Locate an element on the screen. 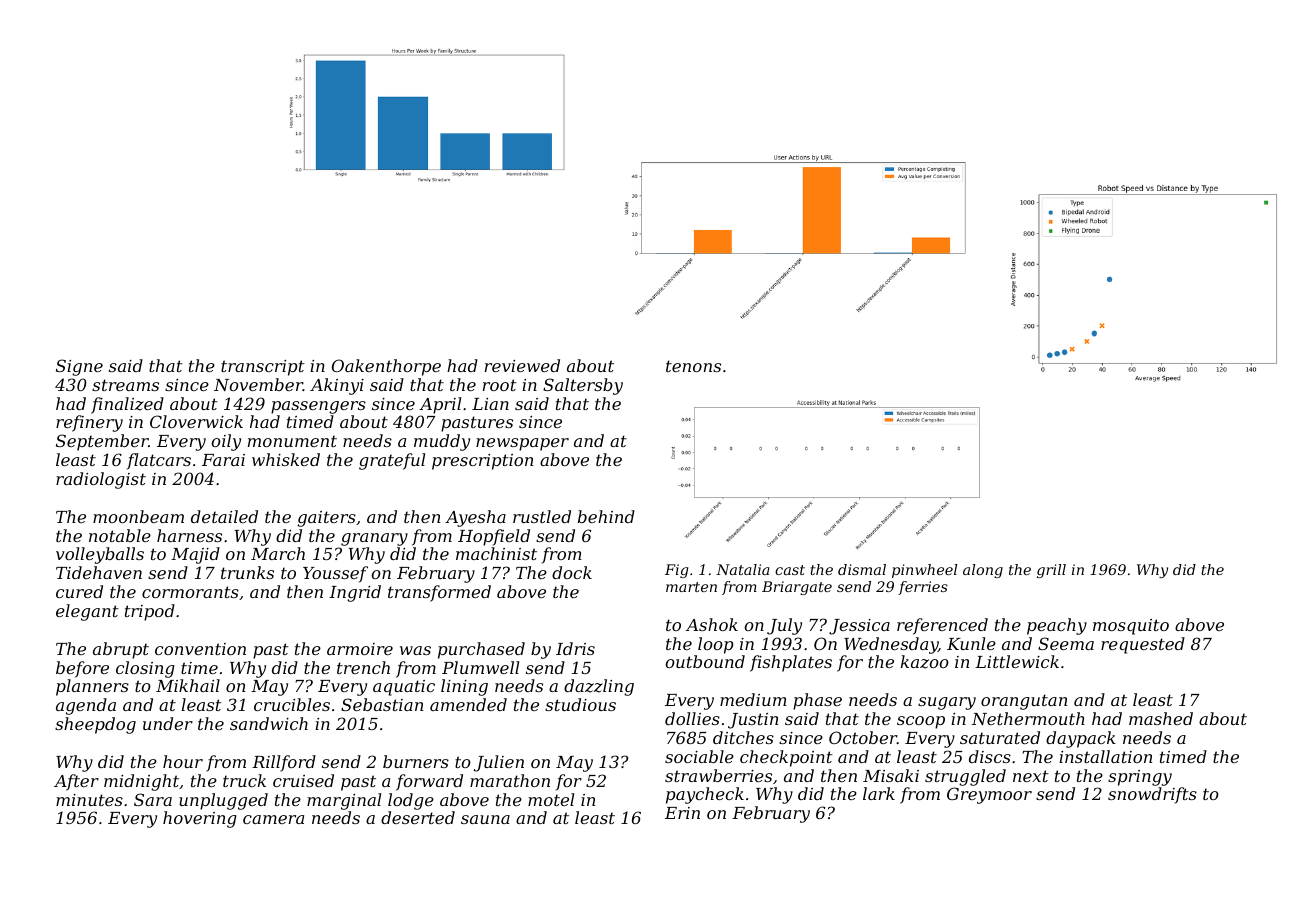 The height and width of the screenshot is (924, 1308). Briargate is located at coordinates (797, 588).
